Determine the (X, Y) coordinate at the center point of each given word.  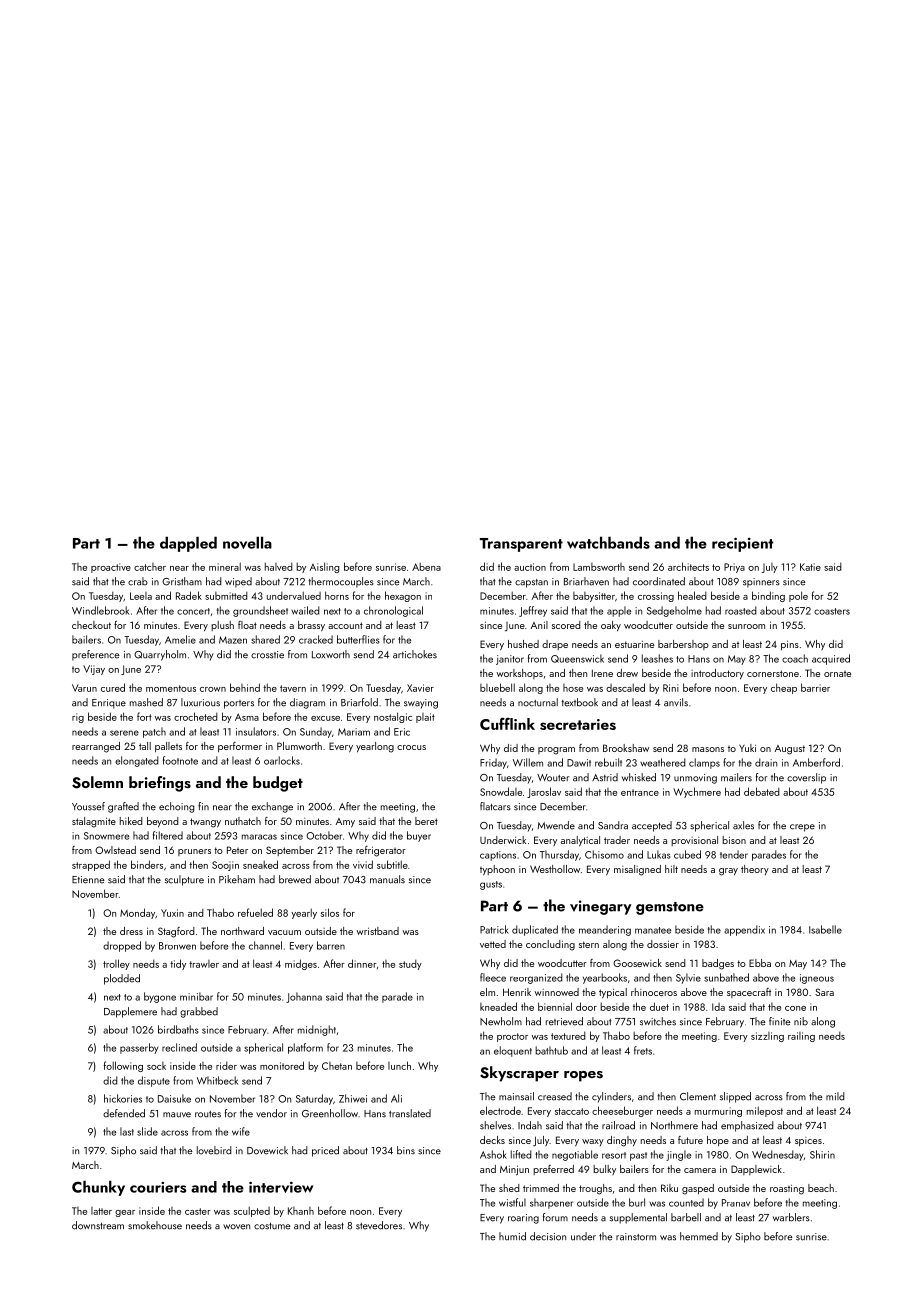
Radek (189, 595)
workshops (520, 674)
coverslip (806, 778)
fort (144, 716)
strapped (91, 865)
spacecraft (749, 993)
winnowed (557, 992)
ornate (837, 674)
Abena (426, 567)
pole (798, 596)
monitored (282, 1065)
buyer (419, 836)
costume (272, 1226)
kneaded (498, 1006)
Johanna (304, 997)
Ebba (760, 963)
